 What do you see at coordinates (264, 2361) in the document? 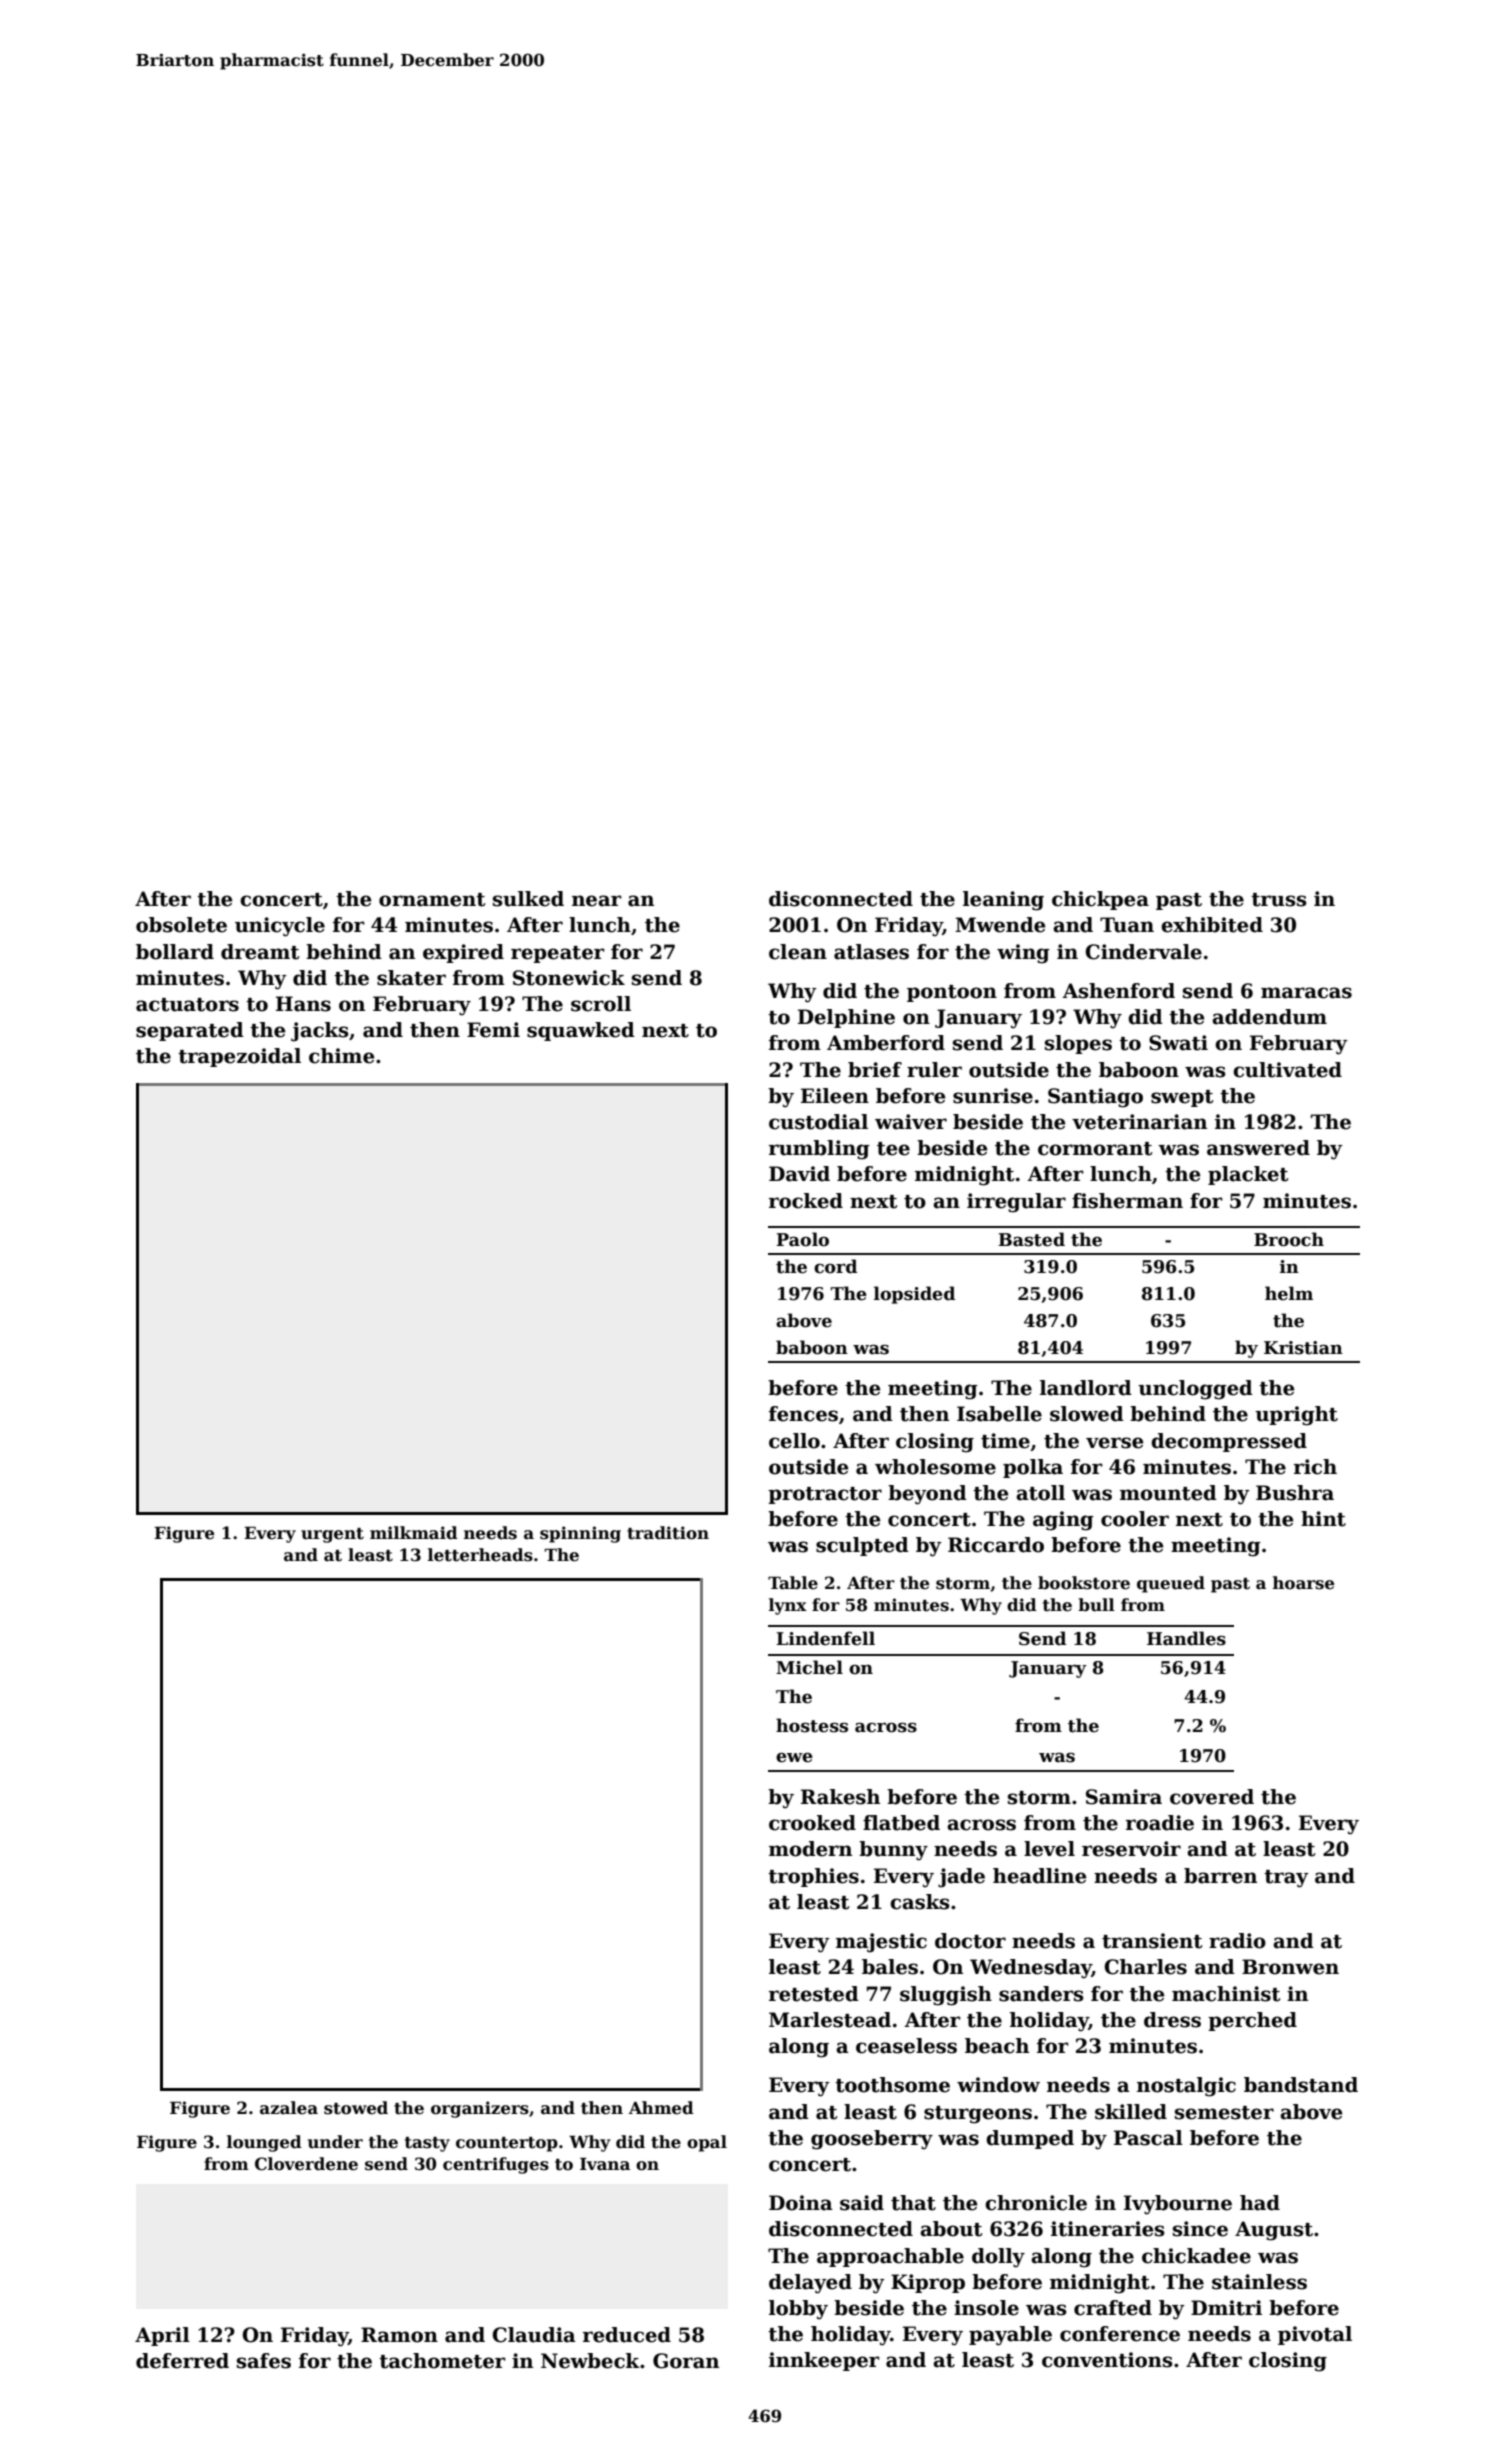
I see `safes` at bounding box center [264, 2361].
